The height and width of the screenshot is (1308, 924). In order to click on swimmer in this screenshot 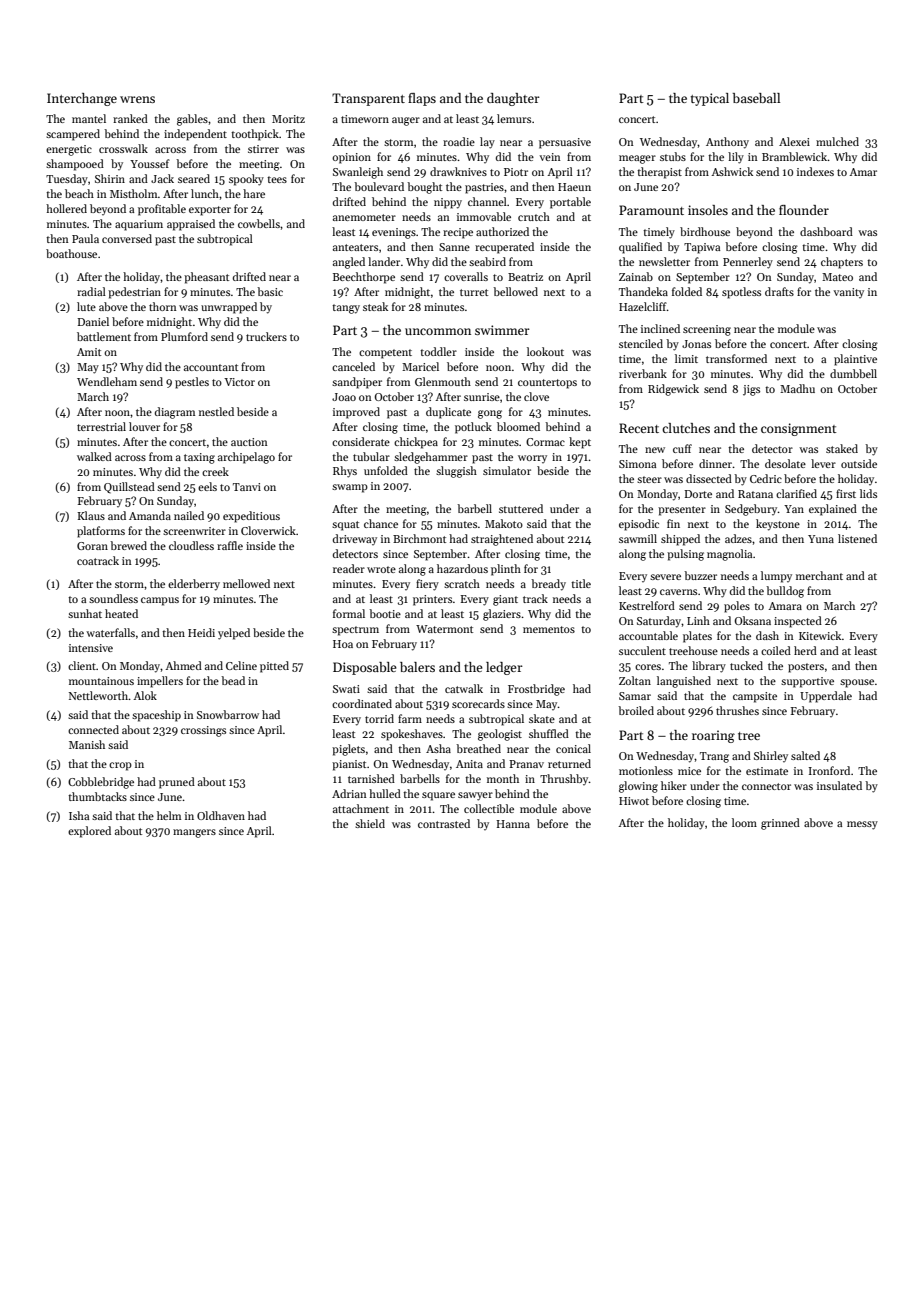, I will do `click(502, 330)`.
